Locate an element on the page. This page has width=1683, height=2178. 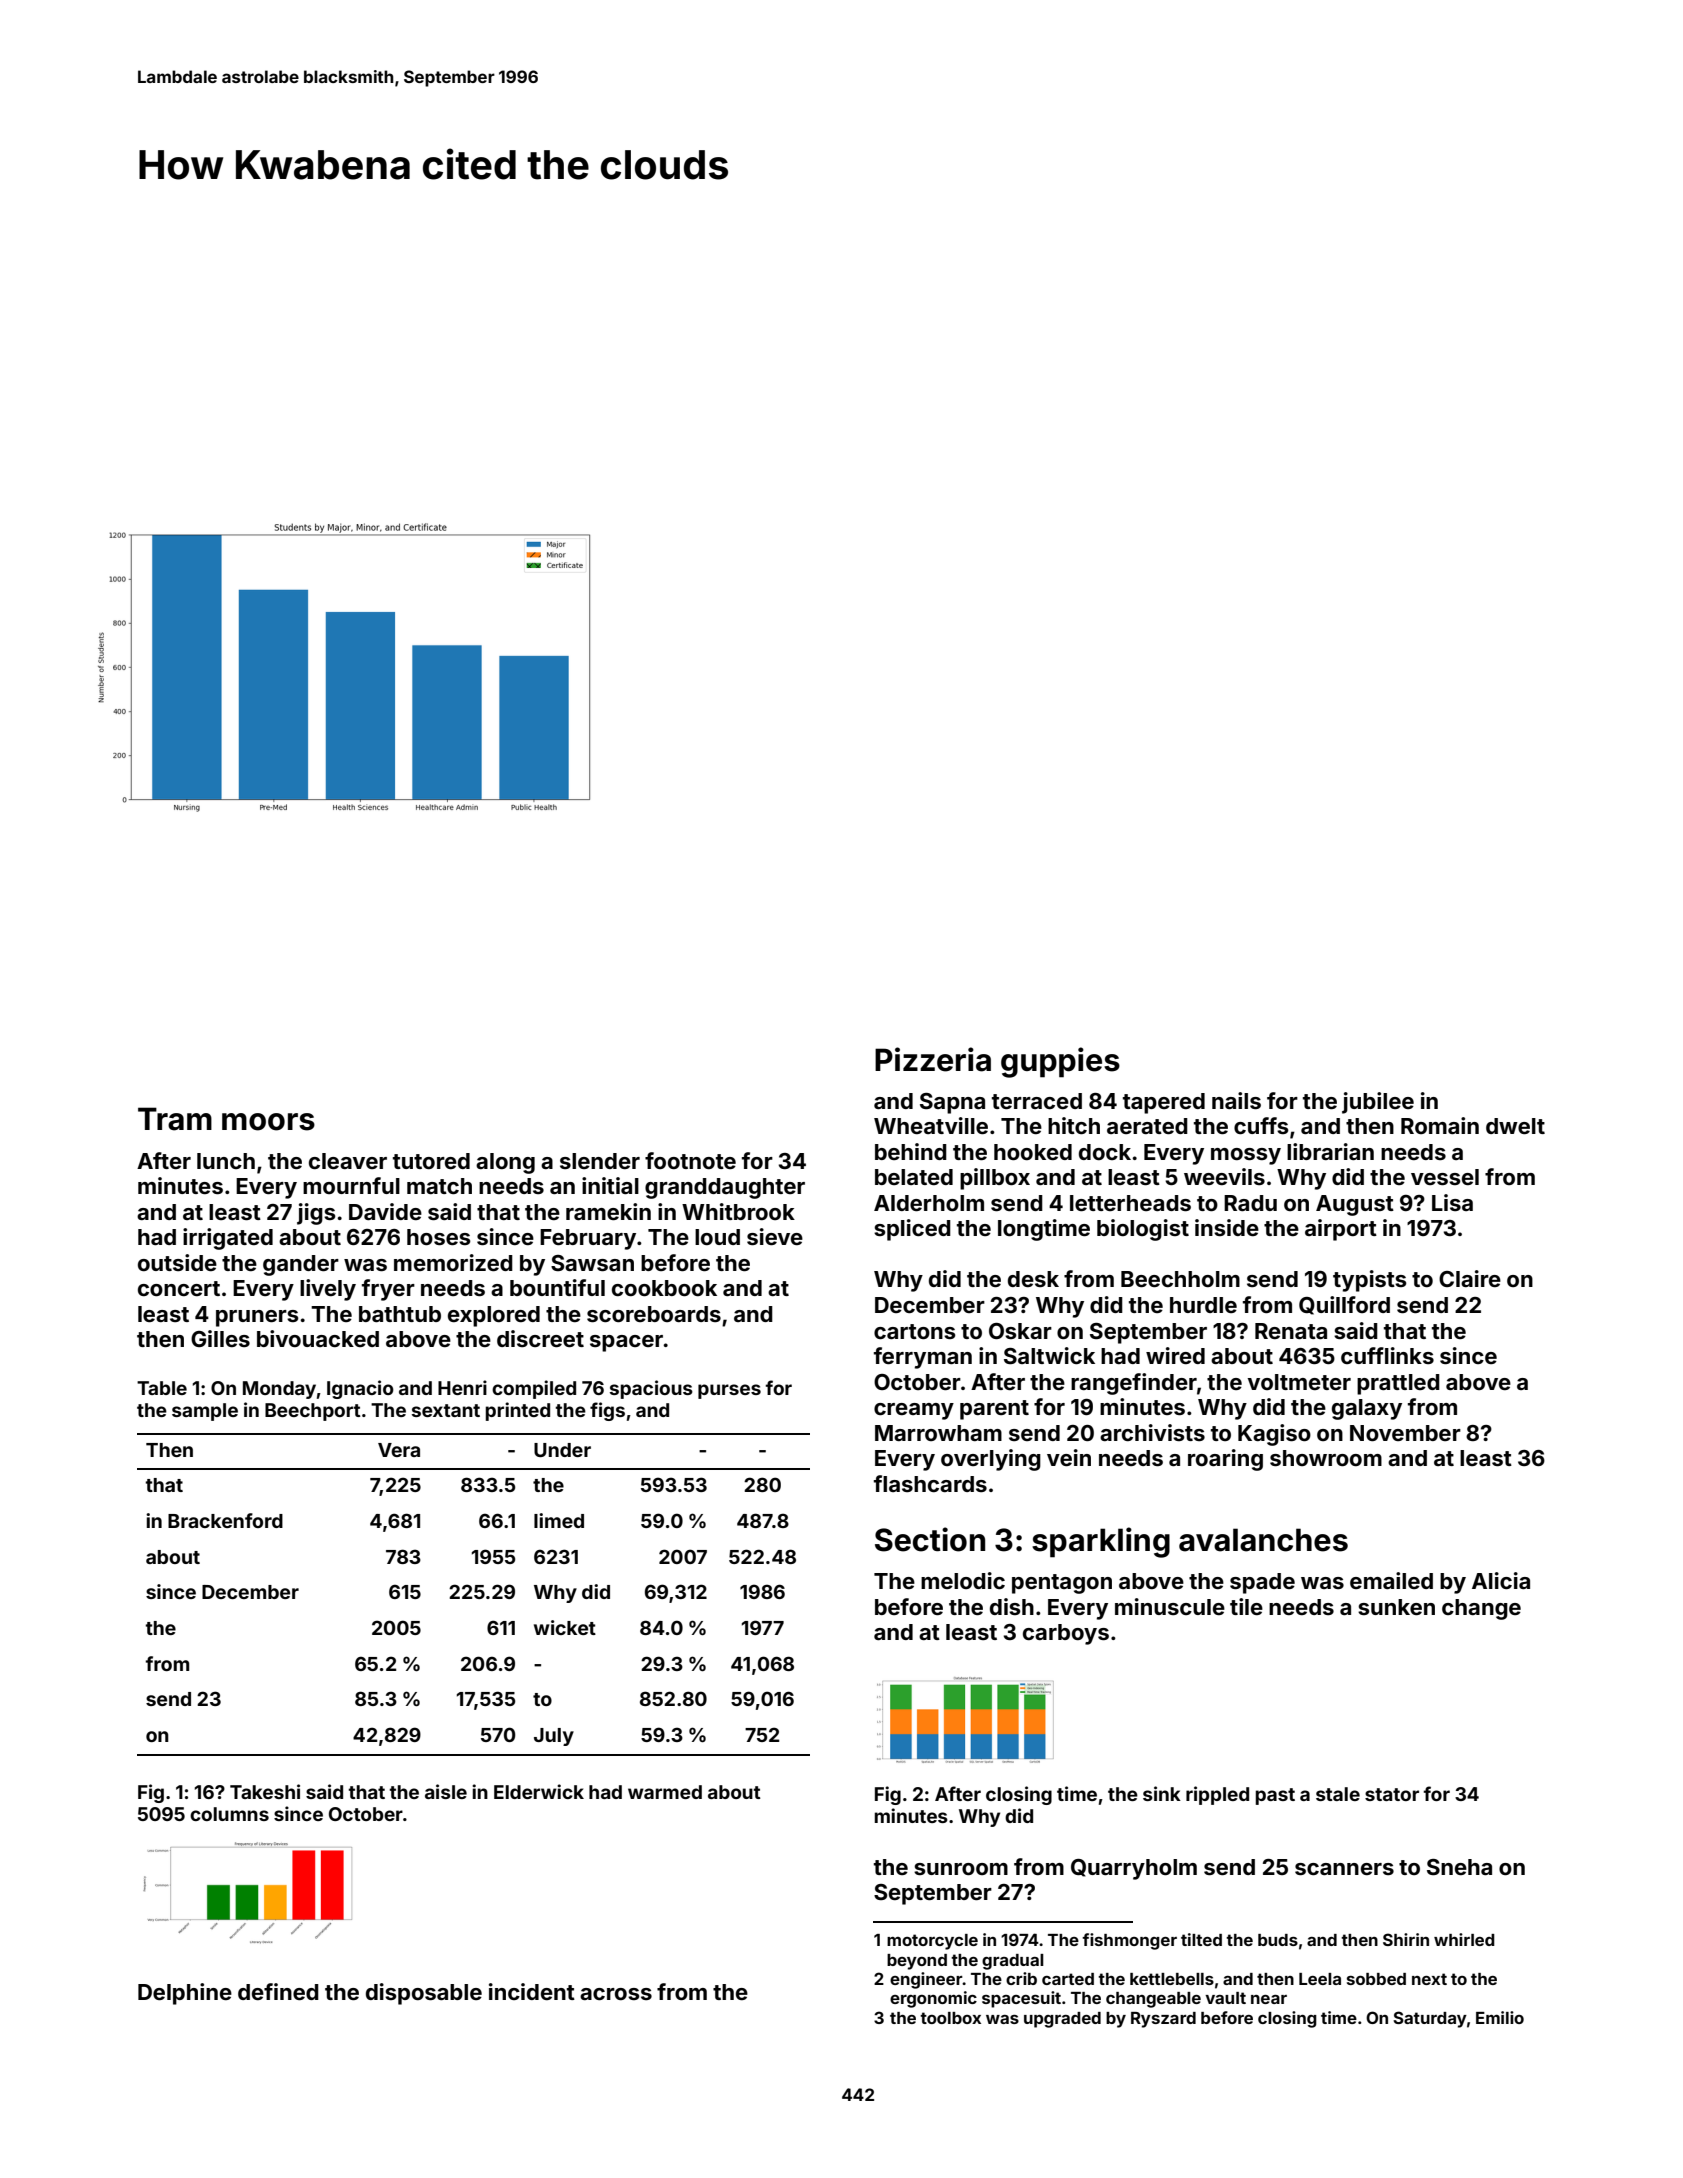
carboys is located at coordinates (1066, 1634).
